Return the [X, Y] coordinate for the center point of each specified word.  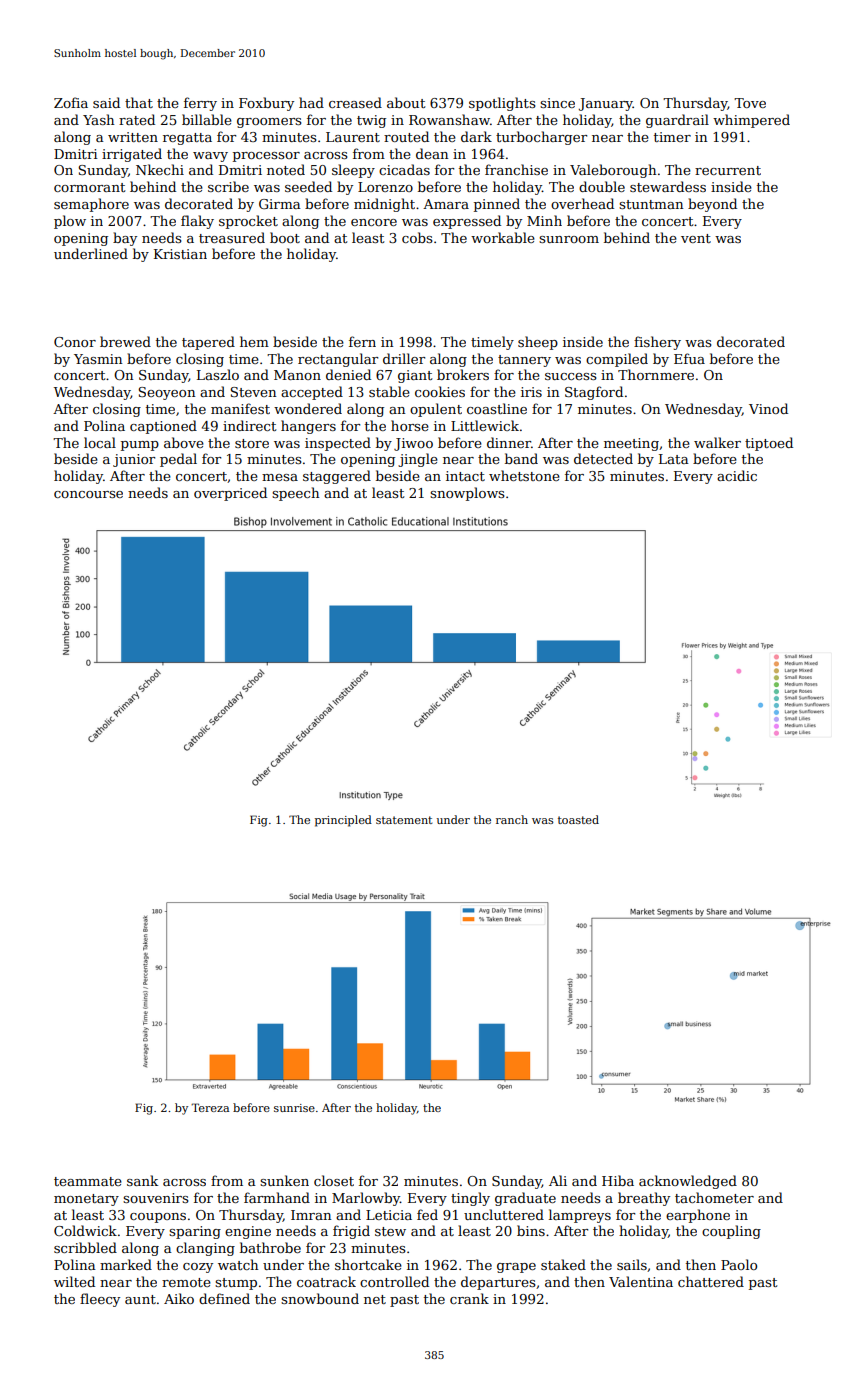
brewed [125, 341]
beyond [712, 205]
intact [465, 476]
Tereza [210, 1107]
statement [404, 820]
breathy [644, 1199]
